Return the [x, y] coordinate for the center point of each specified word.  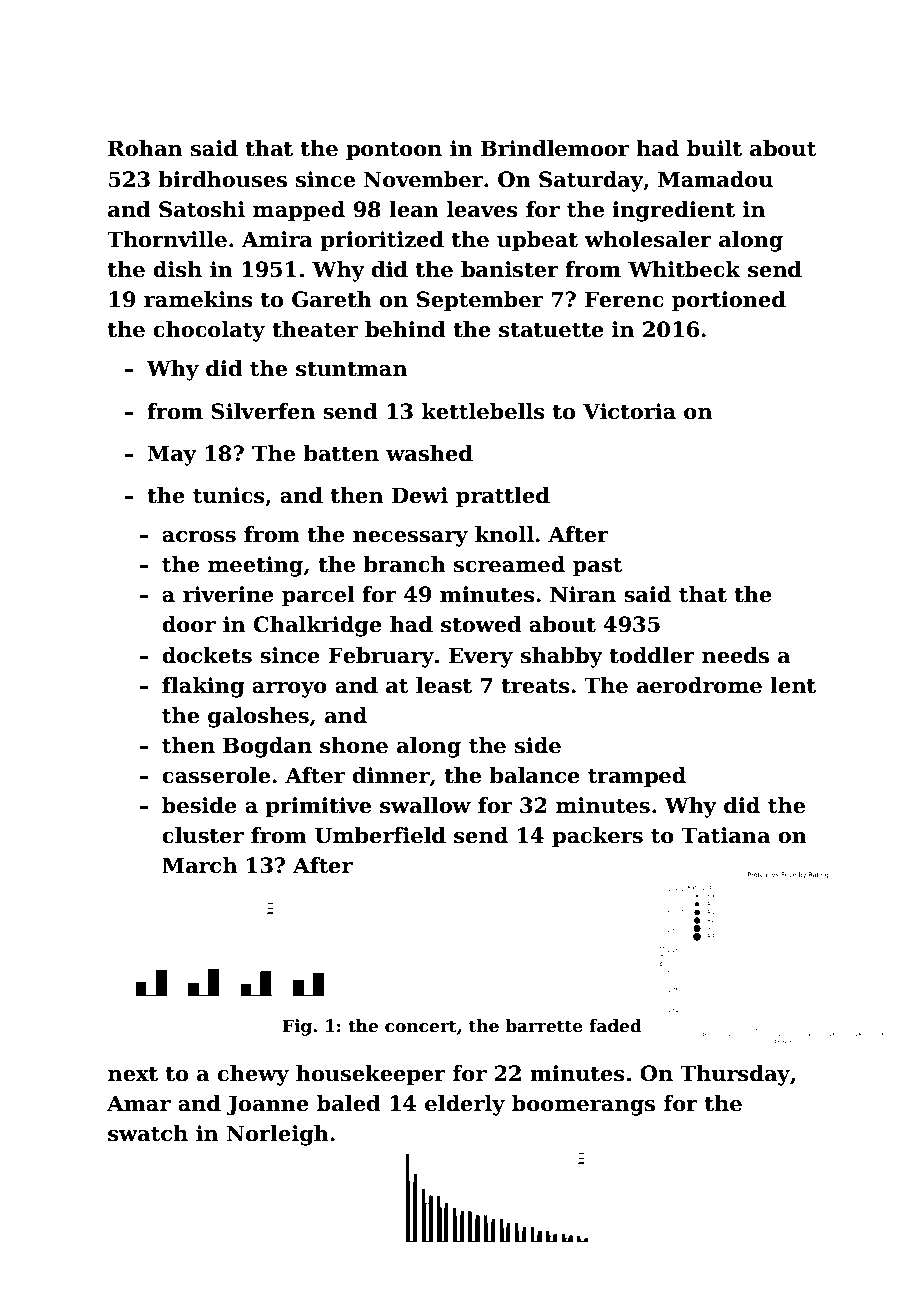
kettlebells [483, 411]
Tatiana [726, 835]
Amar [139, 1103]
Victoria [629, 411]
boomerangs [583, 1105]
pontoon [394, 151]
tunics [229, 495]
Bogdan [267, 747]
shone [354, 745]
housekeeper [371, 1075]
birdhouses [222, 179]
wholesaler [648, 239]
